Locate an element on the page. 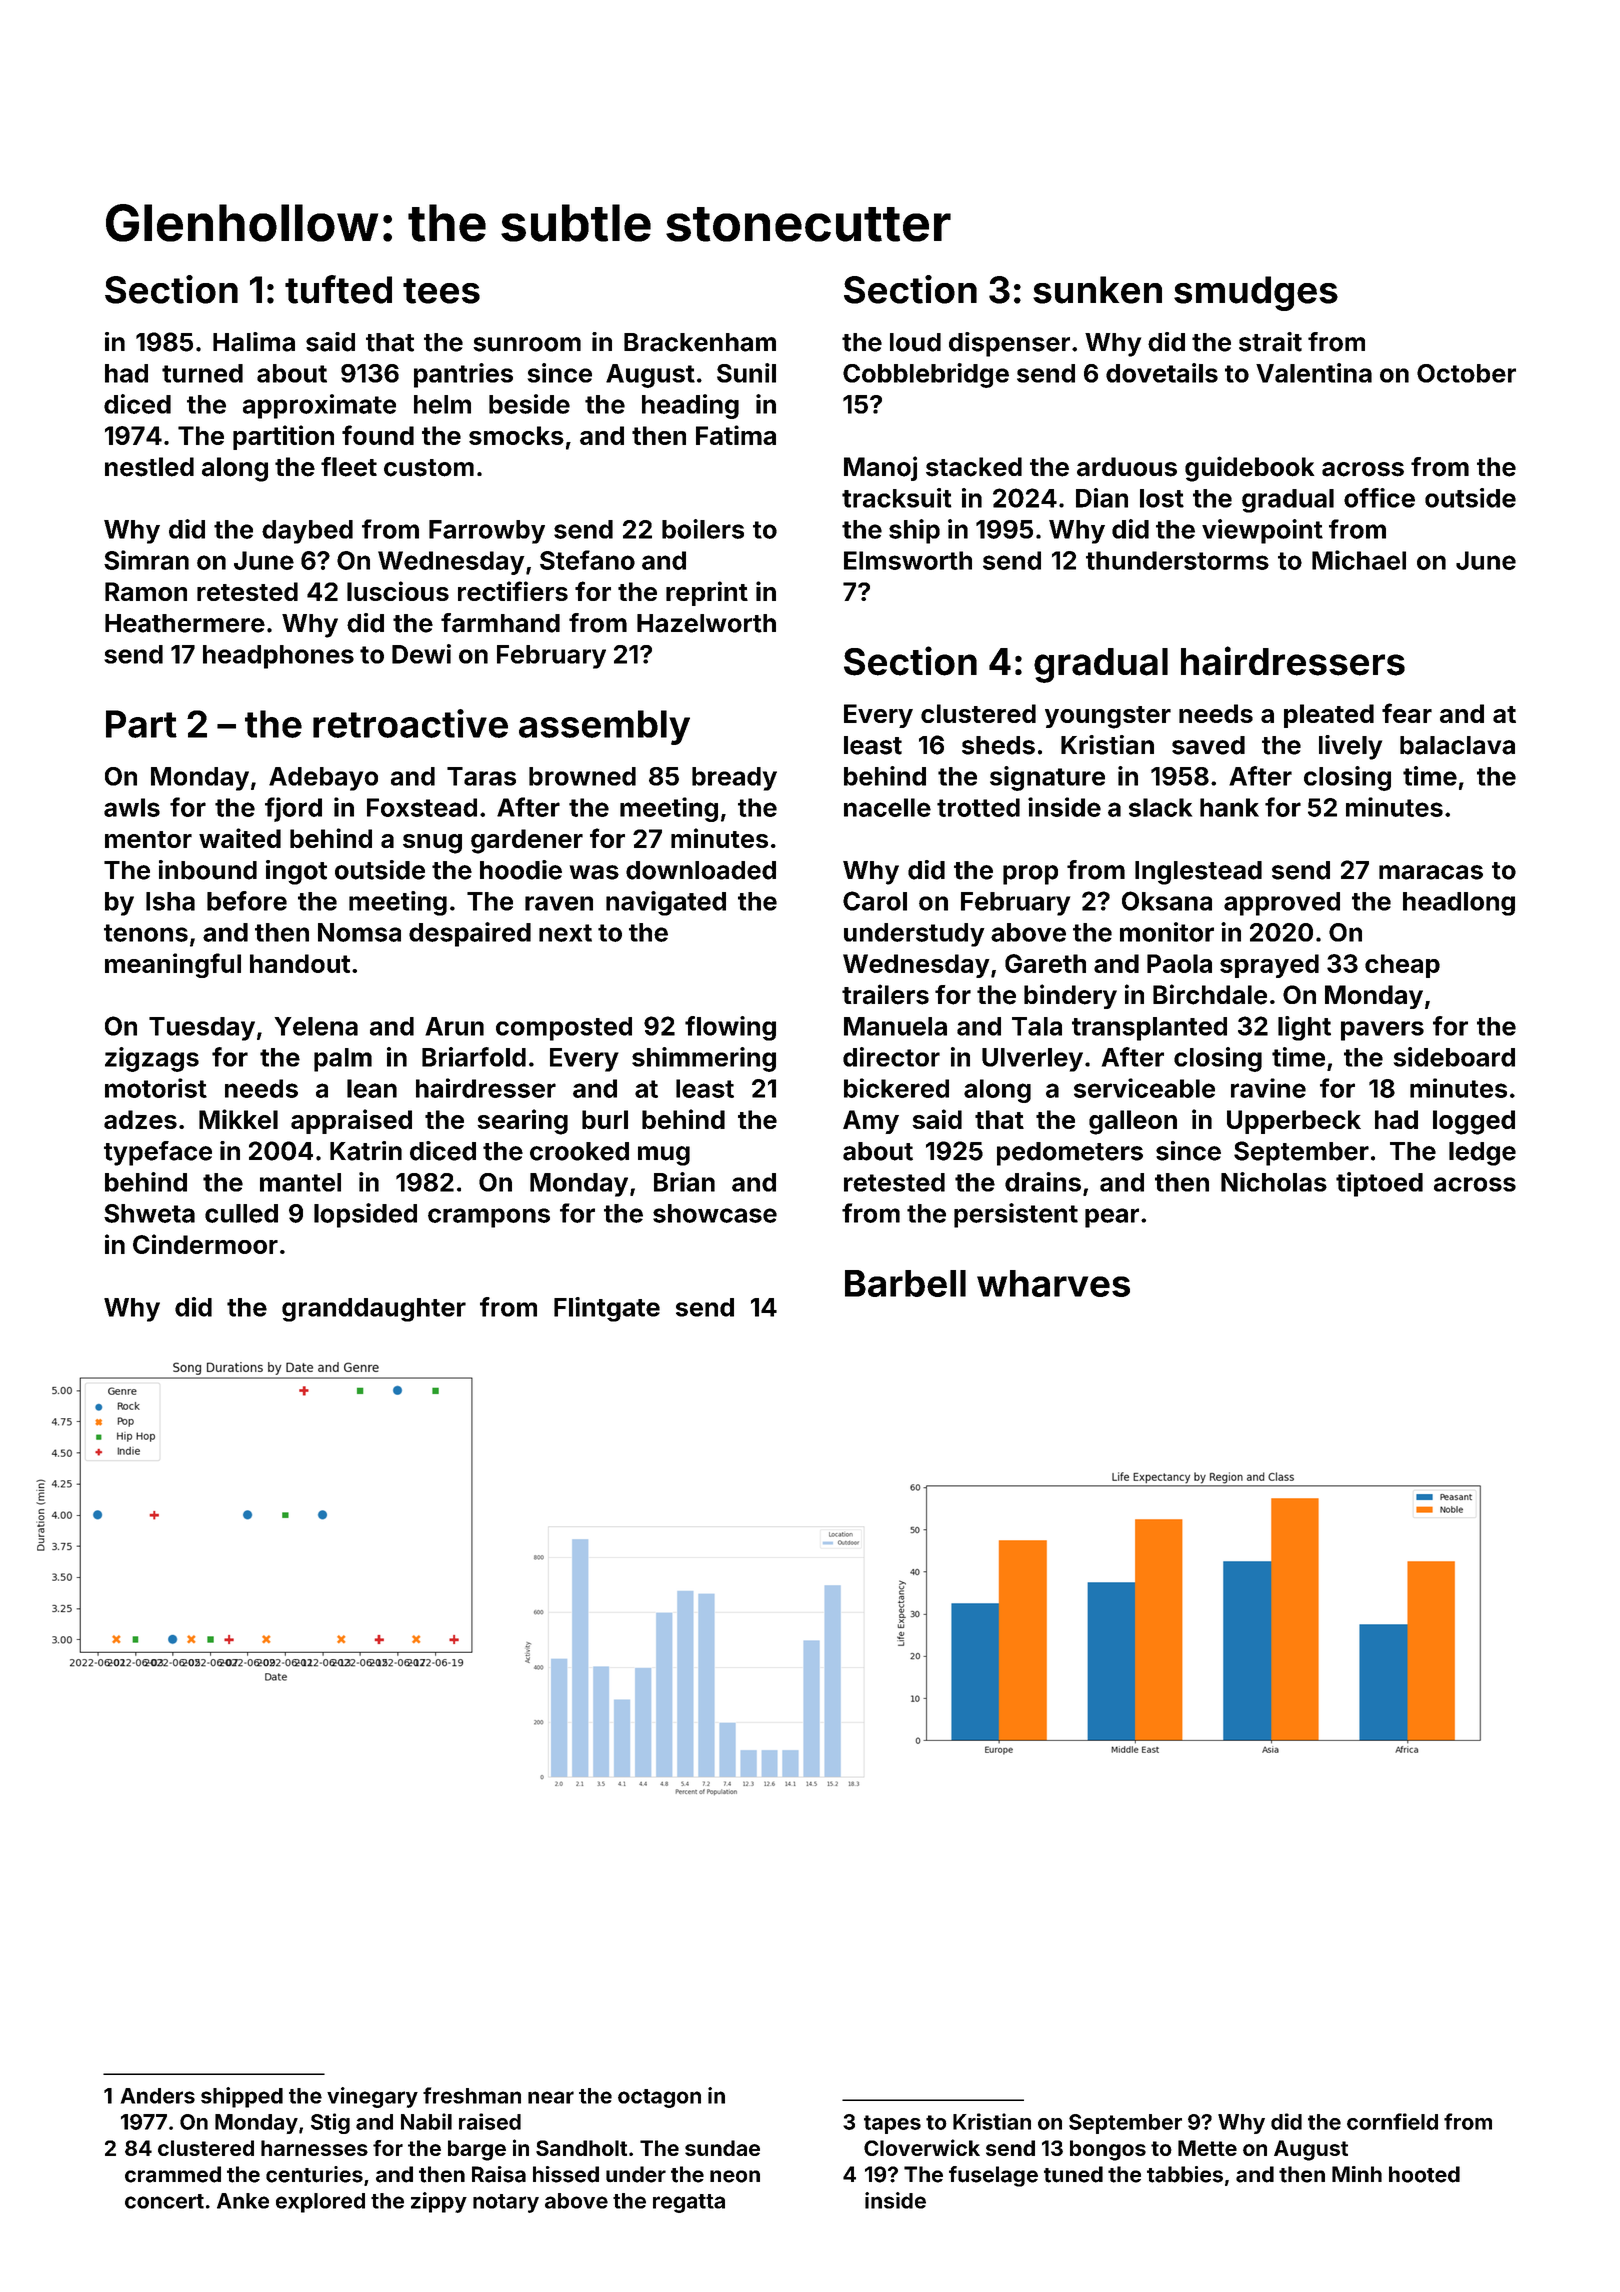 The width and height of the image is (1620, 2292). Mette is located at coordinates (1207, 2148).
